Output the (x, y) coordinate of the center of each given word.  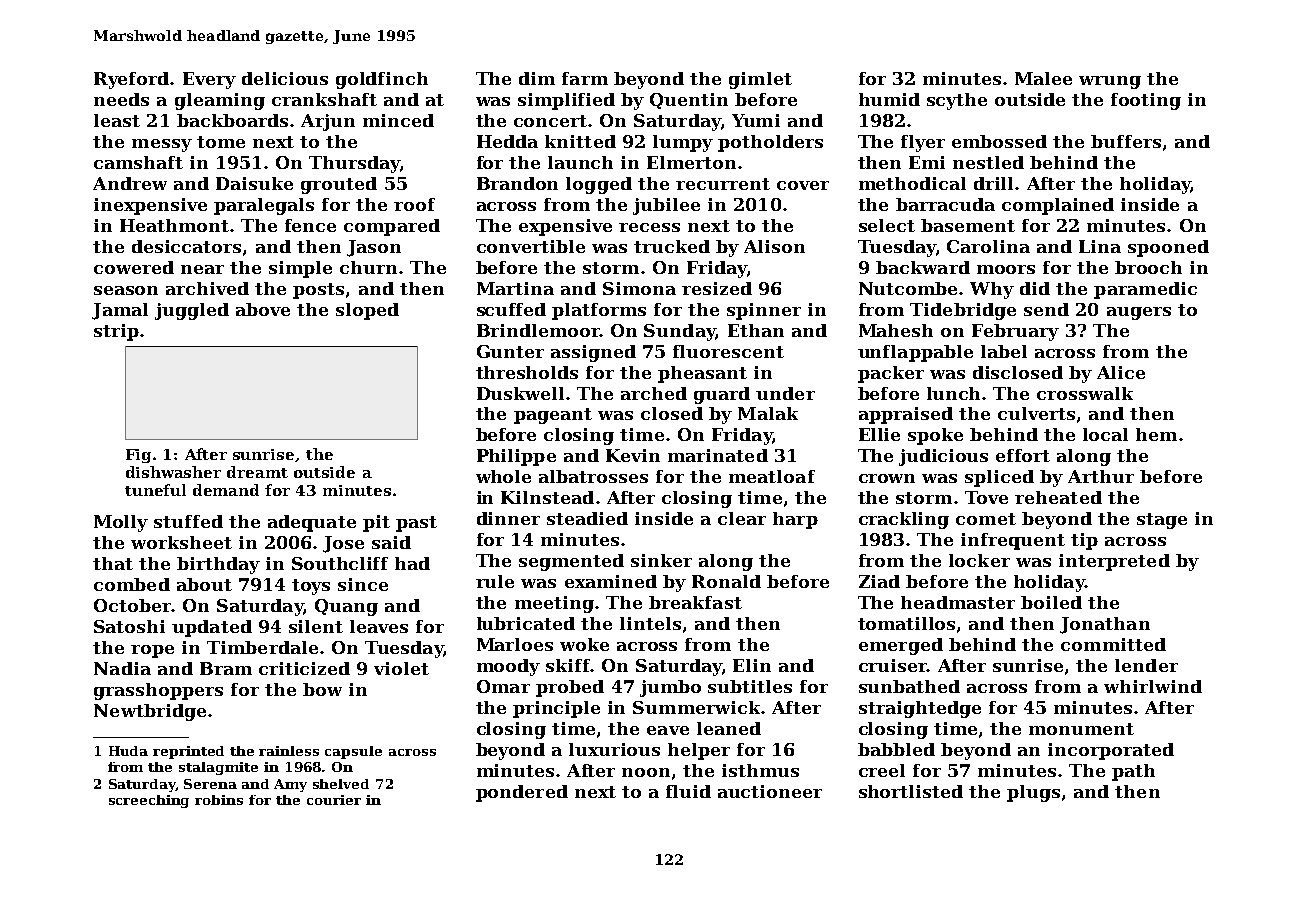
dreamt (257, 472)
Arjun (328, 122)
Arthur (1101, 476)
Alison (774, 246)
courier (334, 800)
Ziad (879, 581)
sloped (367, 311)
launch (580, 162)
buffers (1126, 141)
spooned (1168, 248)
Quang (346, 607)
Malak (768, 413)
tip (1084, 541)
